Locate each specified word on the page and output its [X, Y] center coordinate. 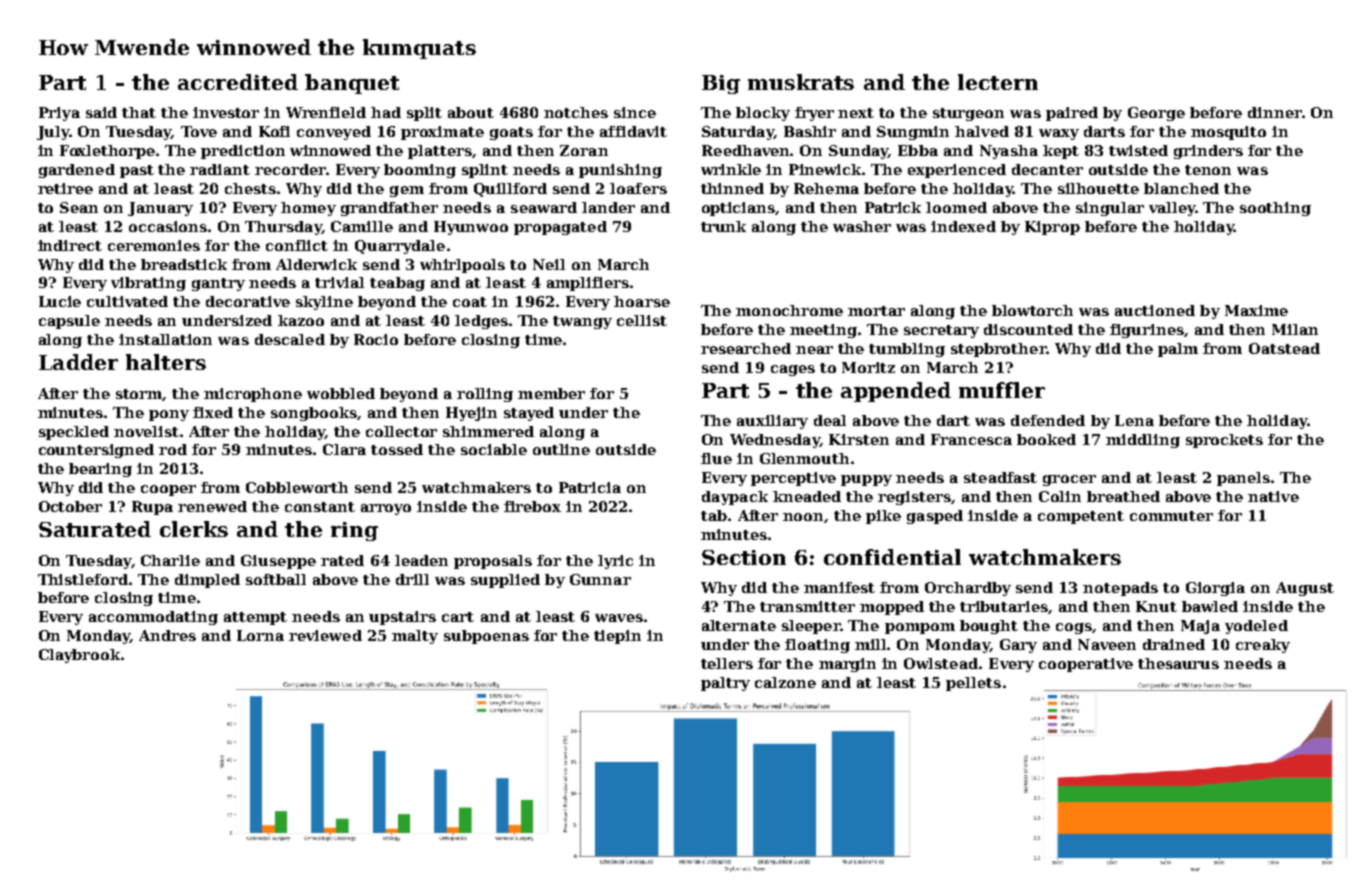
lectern [998, 82]
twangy [582, 322]
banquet [352, 84]
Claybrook [79, 656]
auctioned [1155, 310]
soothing [1275, 209]
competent [1081, 517]
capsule [69, 322]
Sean [79, 207]
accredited [238, 82]
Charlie [170, 560]
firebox [532, 506]
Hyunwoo [471, 228]
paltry [725, 684]
